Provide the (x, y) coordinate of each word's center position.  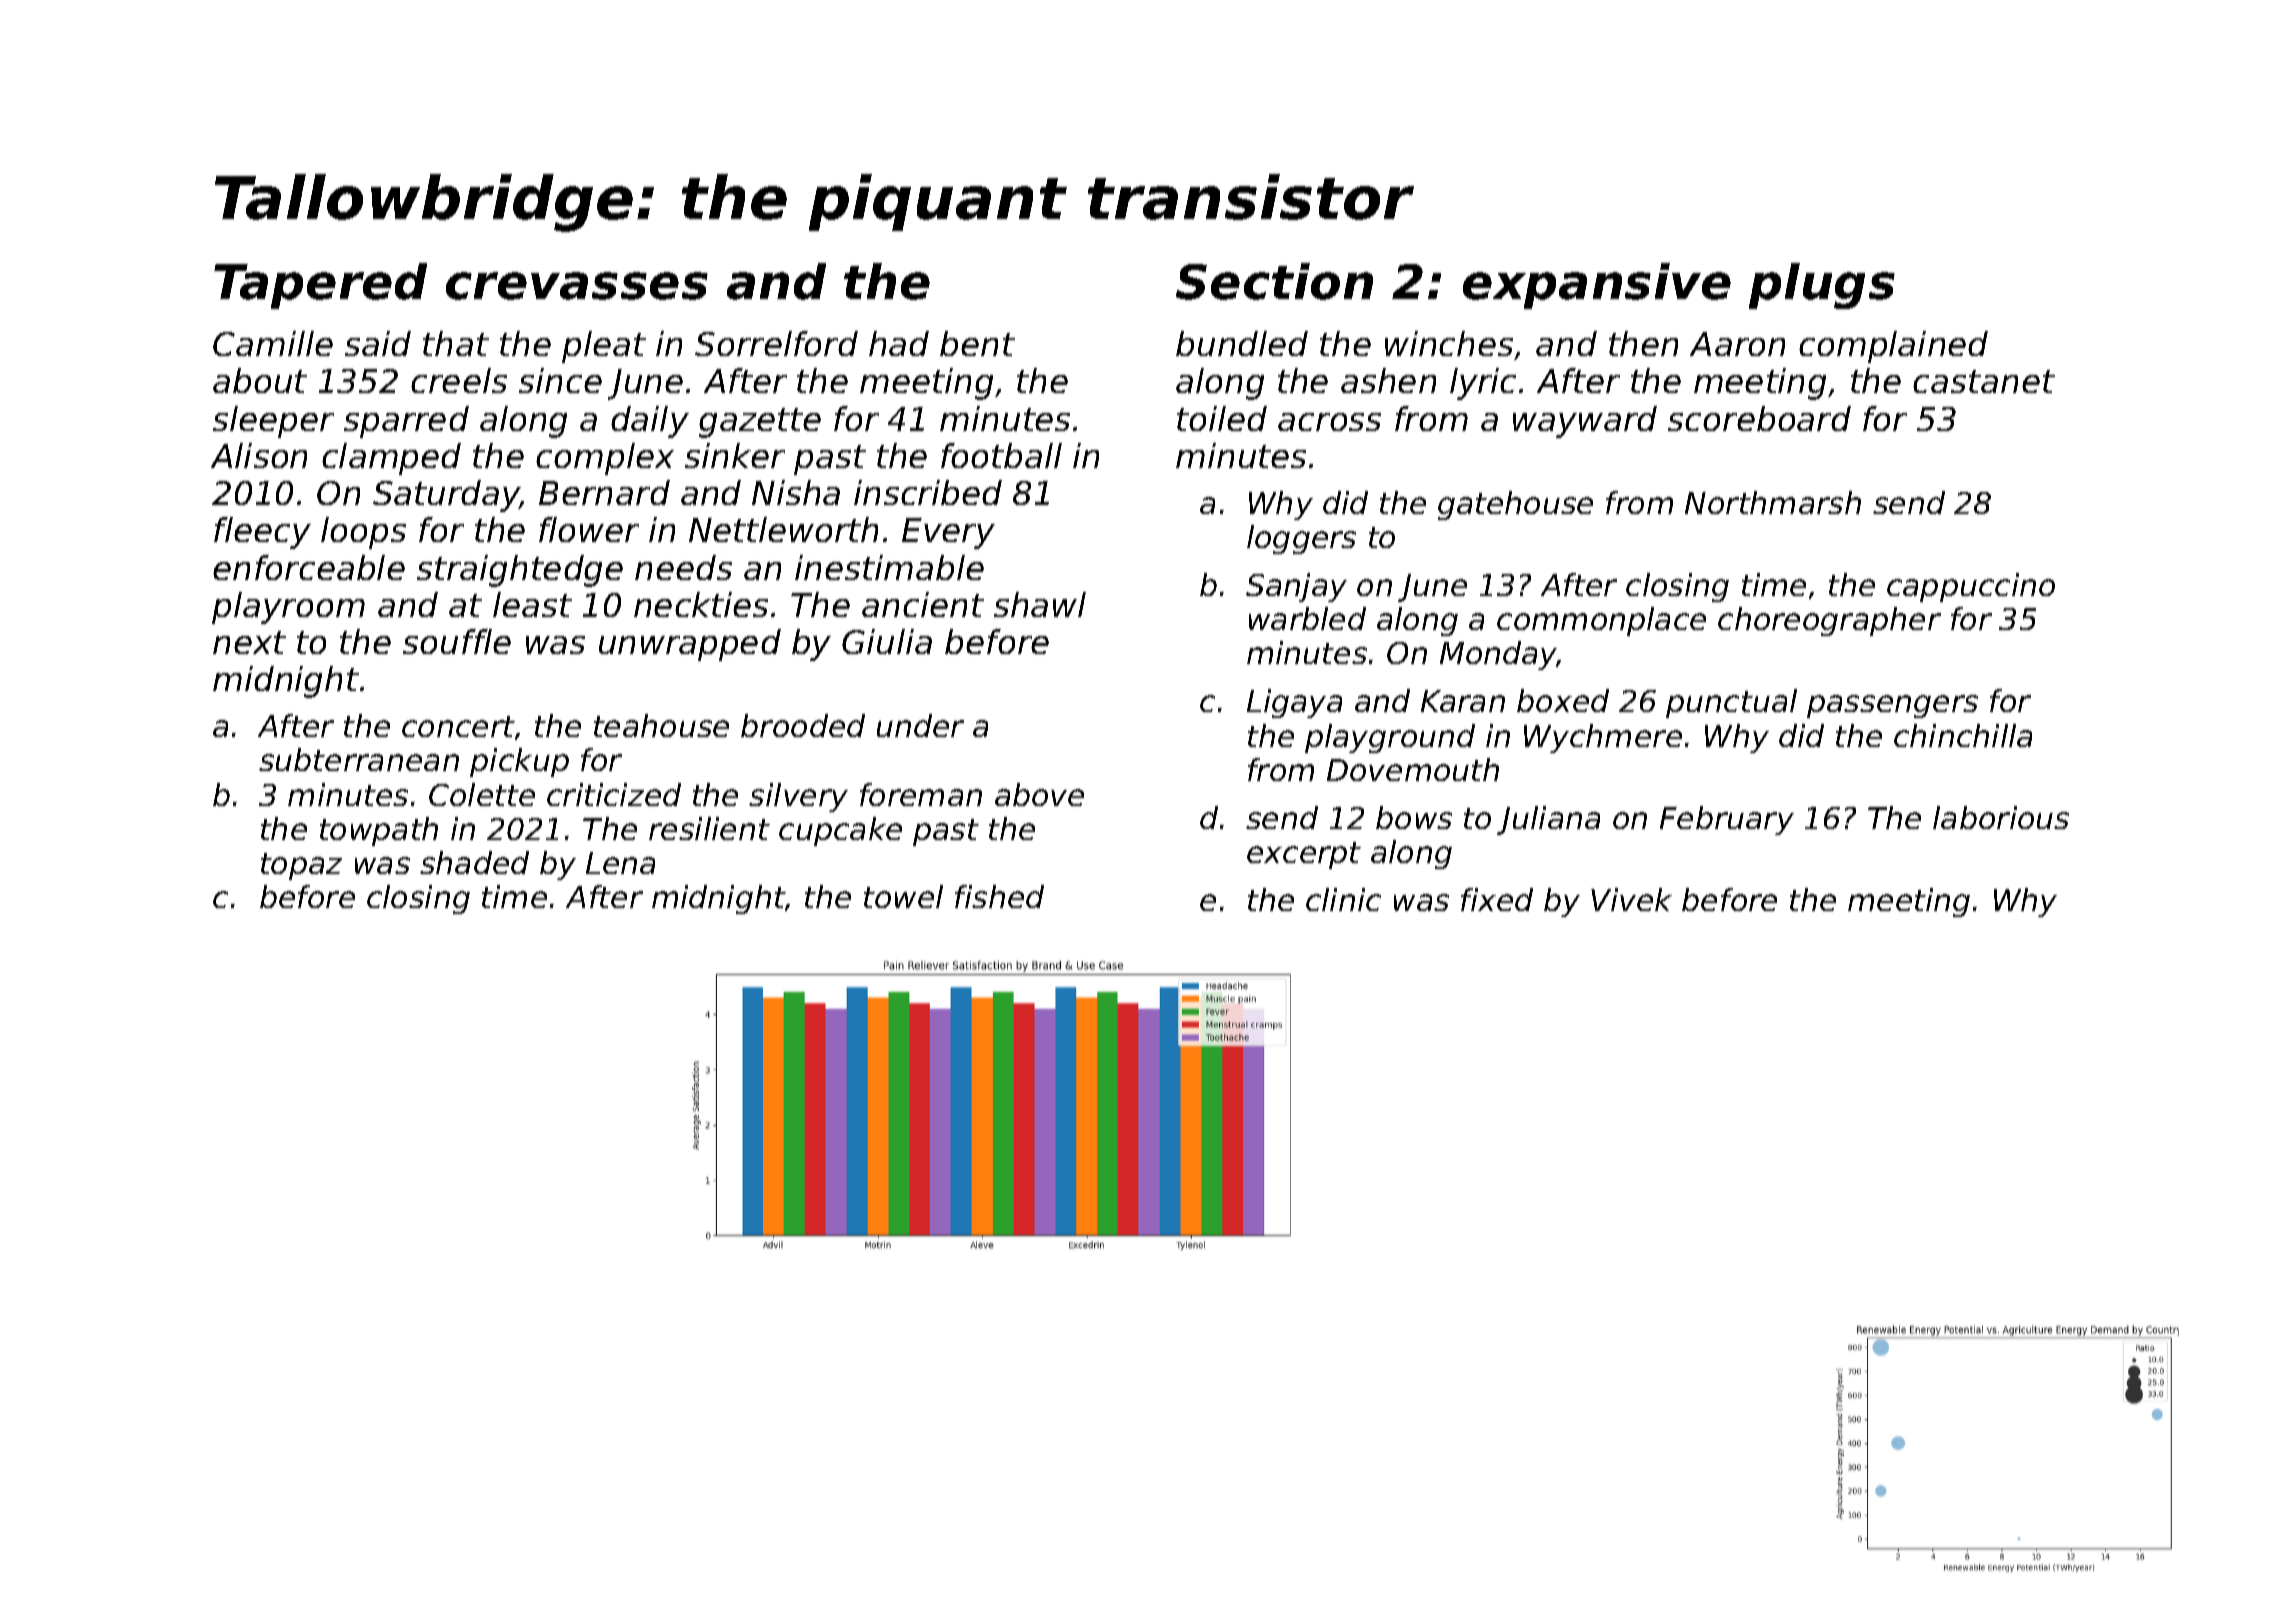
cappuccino (1971, 587)
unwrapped (690, 645)
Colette (482, 794)
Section (1274, 281)
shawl (1040, 604)
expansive (1597, 286)
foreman (921, 794)
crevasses (577, 286)
